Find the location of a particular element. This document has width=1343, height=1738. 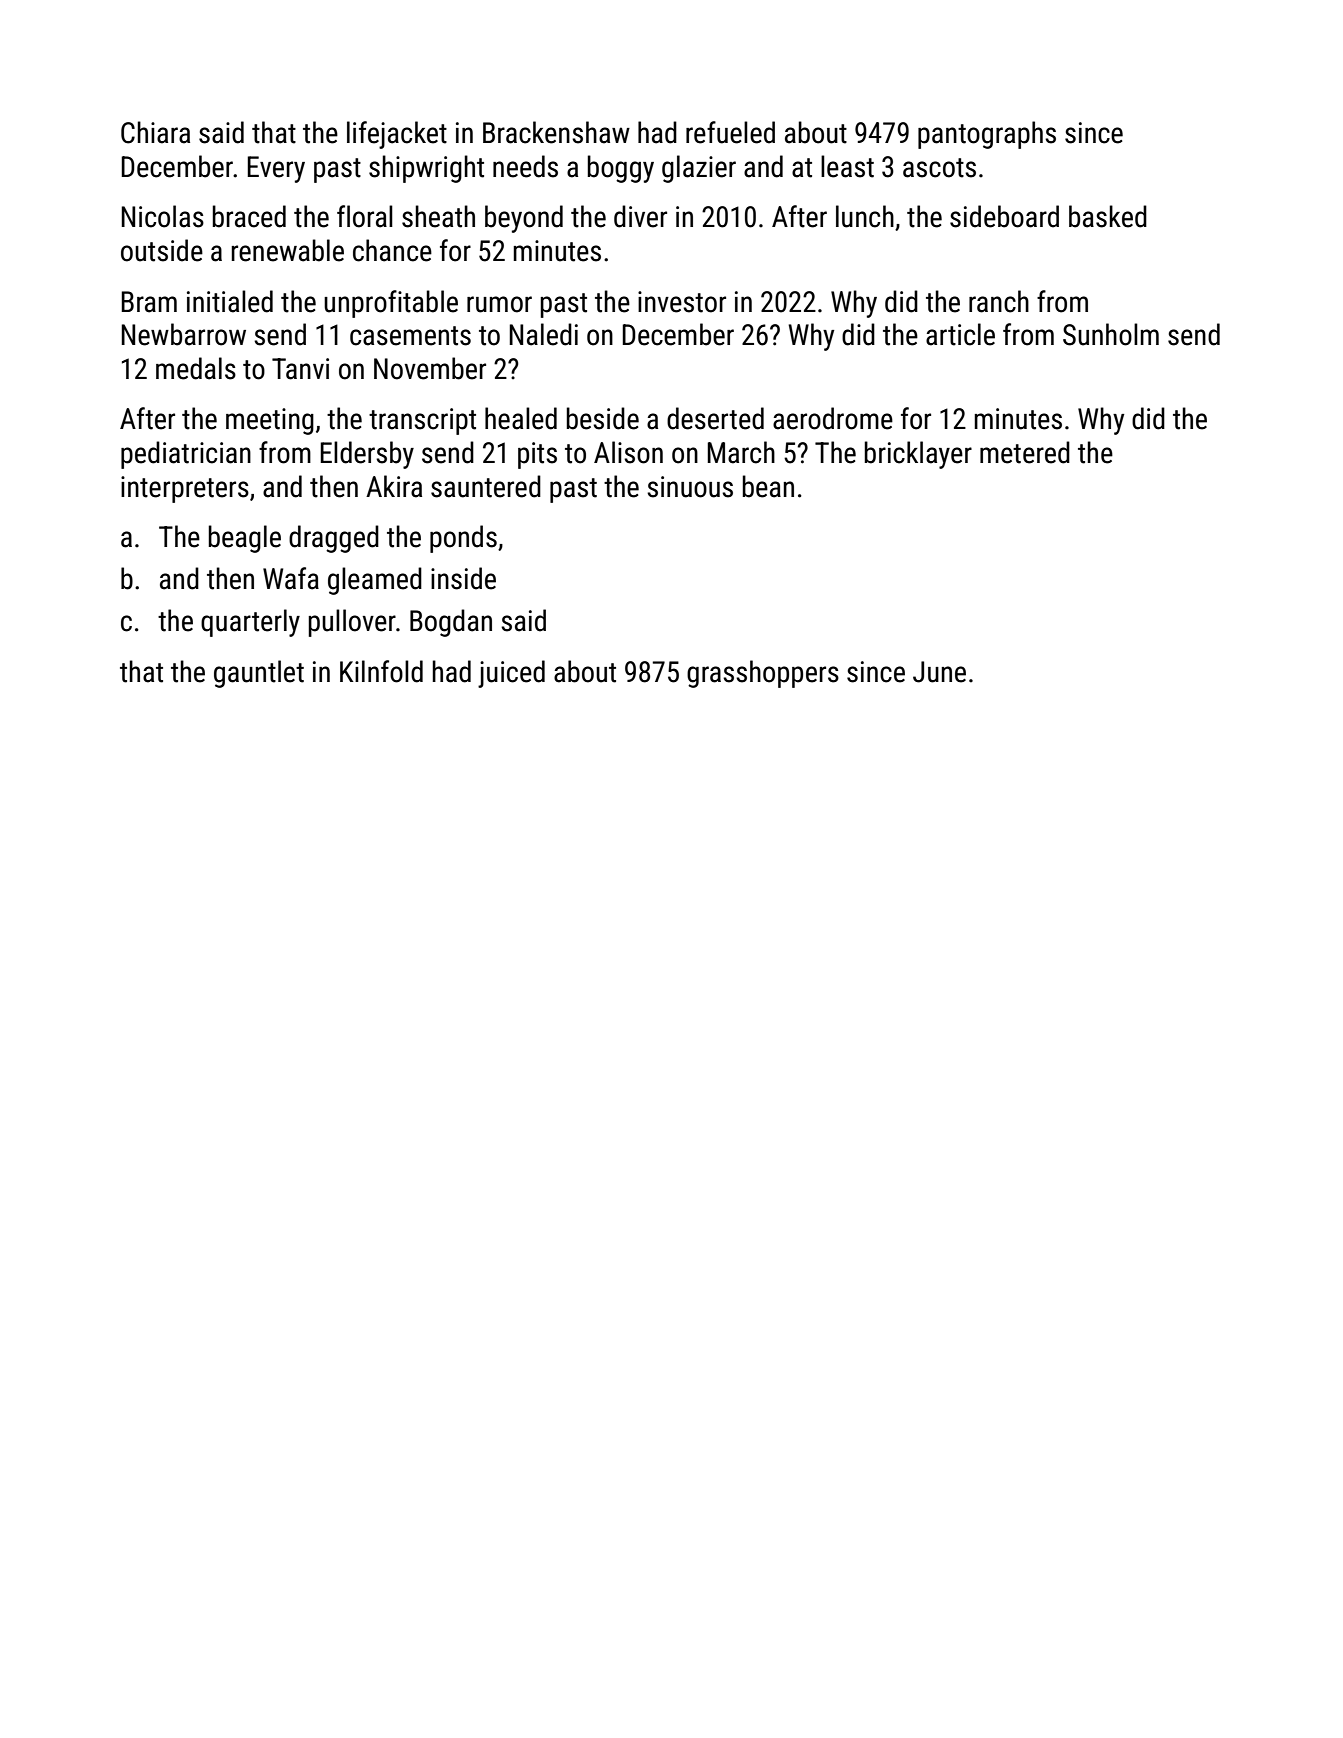

sauntered is located at coordinates (486, 486).
